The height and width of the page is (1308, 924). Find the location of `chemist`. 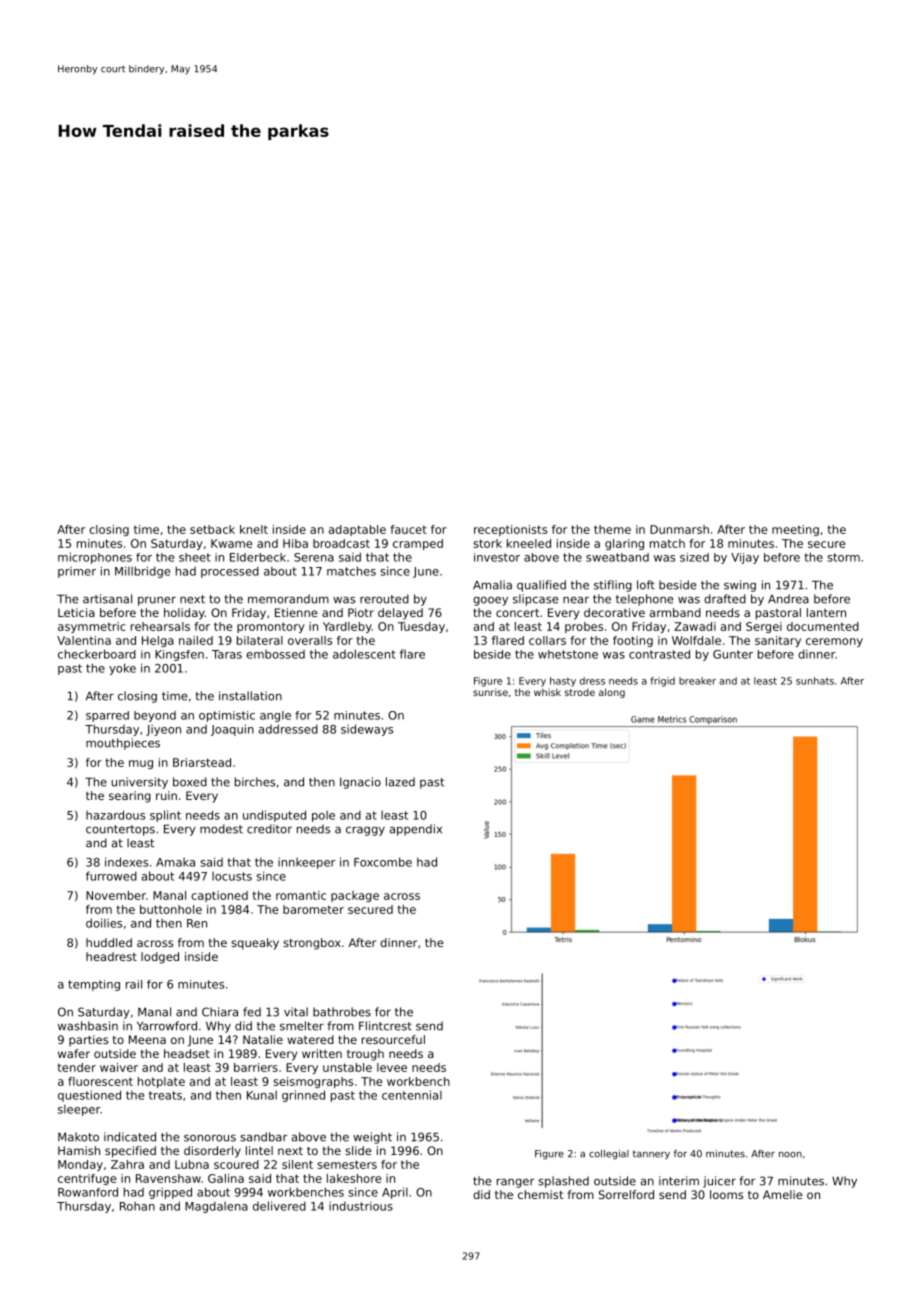

chemist is located at coordinates (540, 1194).
